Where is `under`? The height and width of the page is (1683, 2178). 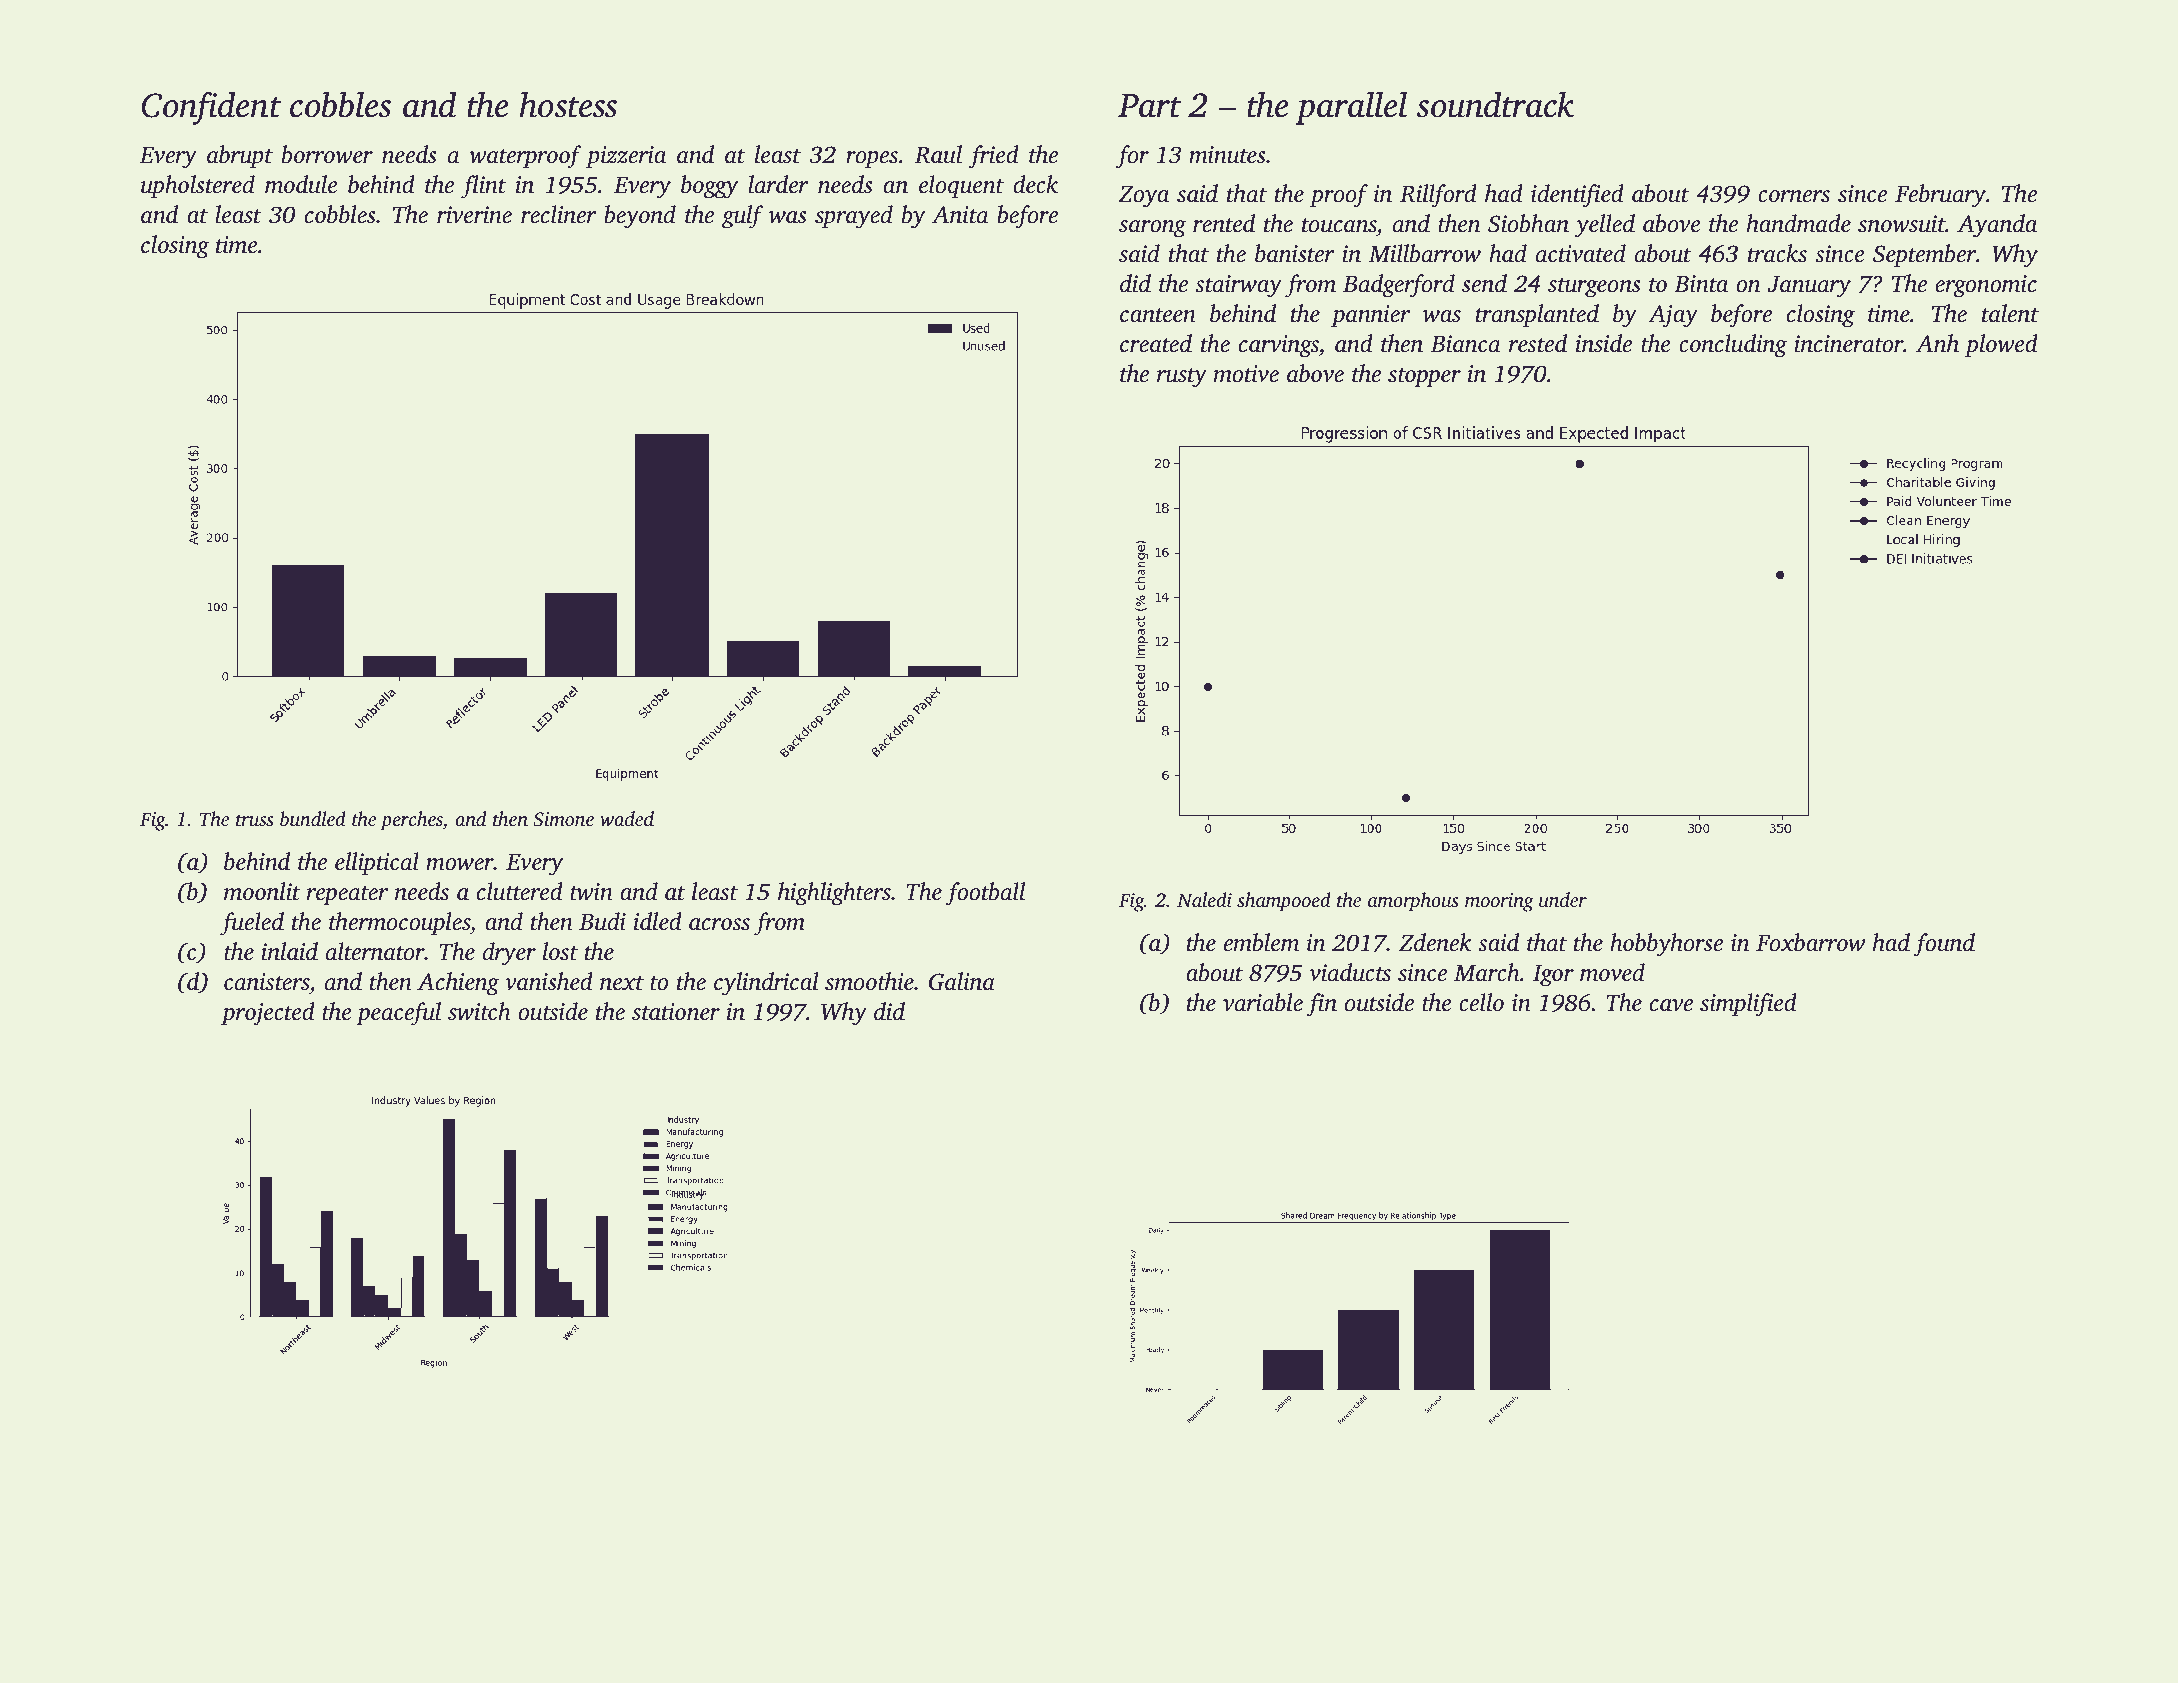 under is located at coordinates (1563, 899).
